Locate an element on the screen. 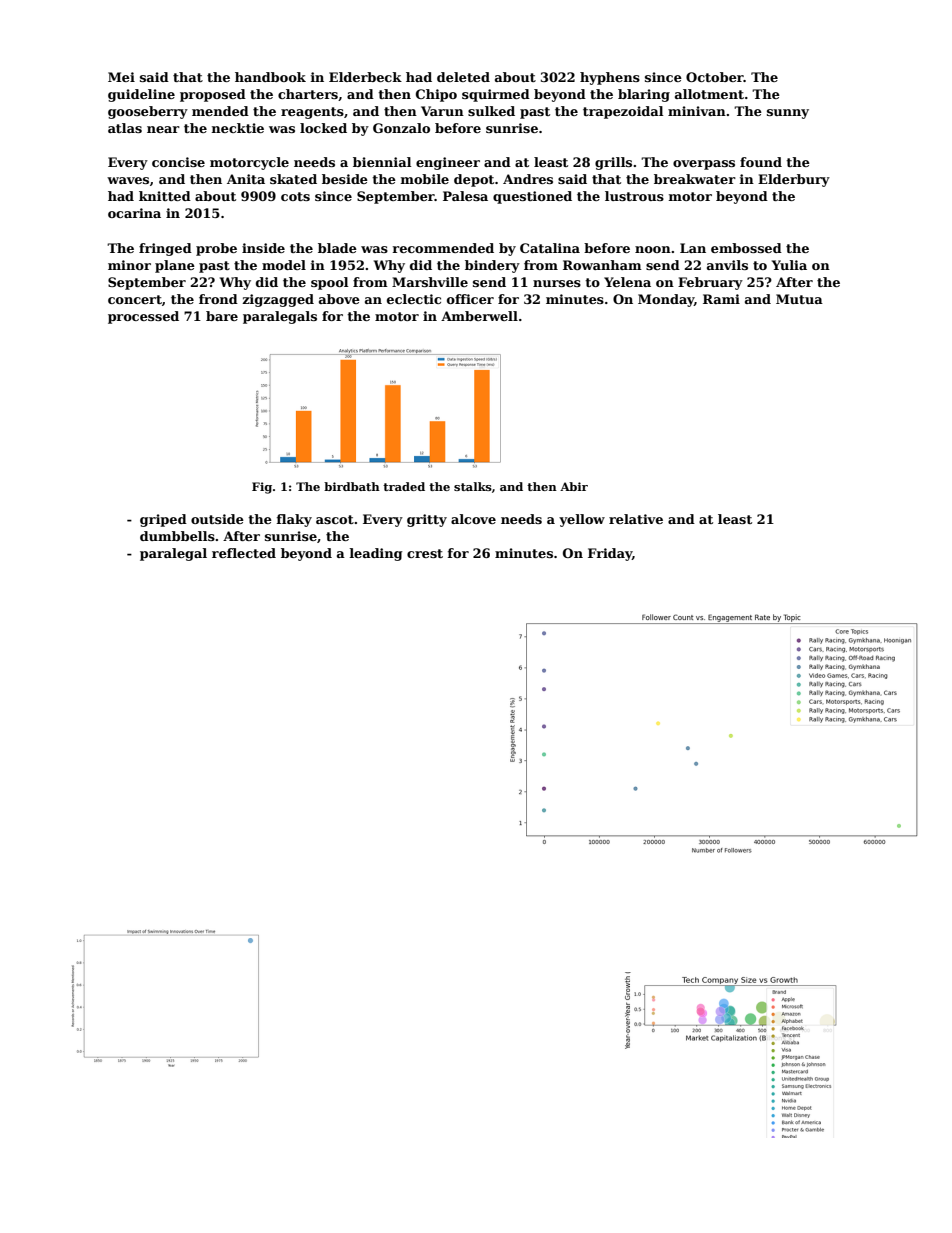 This screenshot has width=952, height=1233. crest is located at coordinates (425, 553).
